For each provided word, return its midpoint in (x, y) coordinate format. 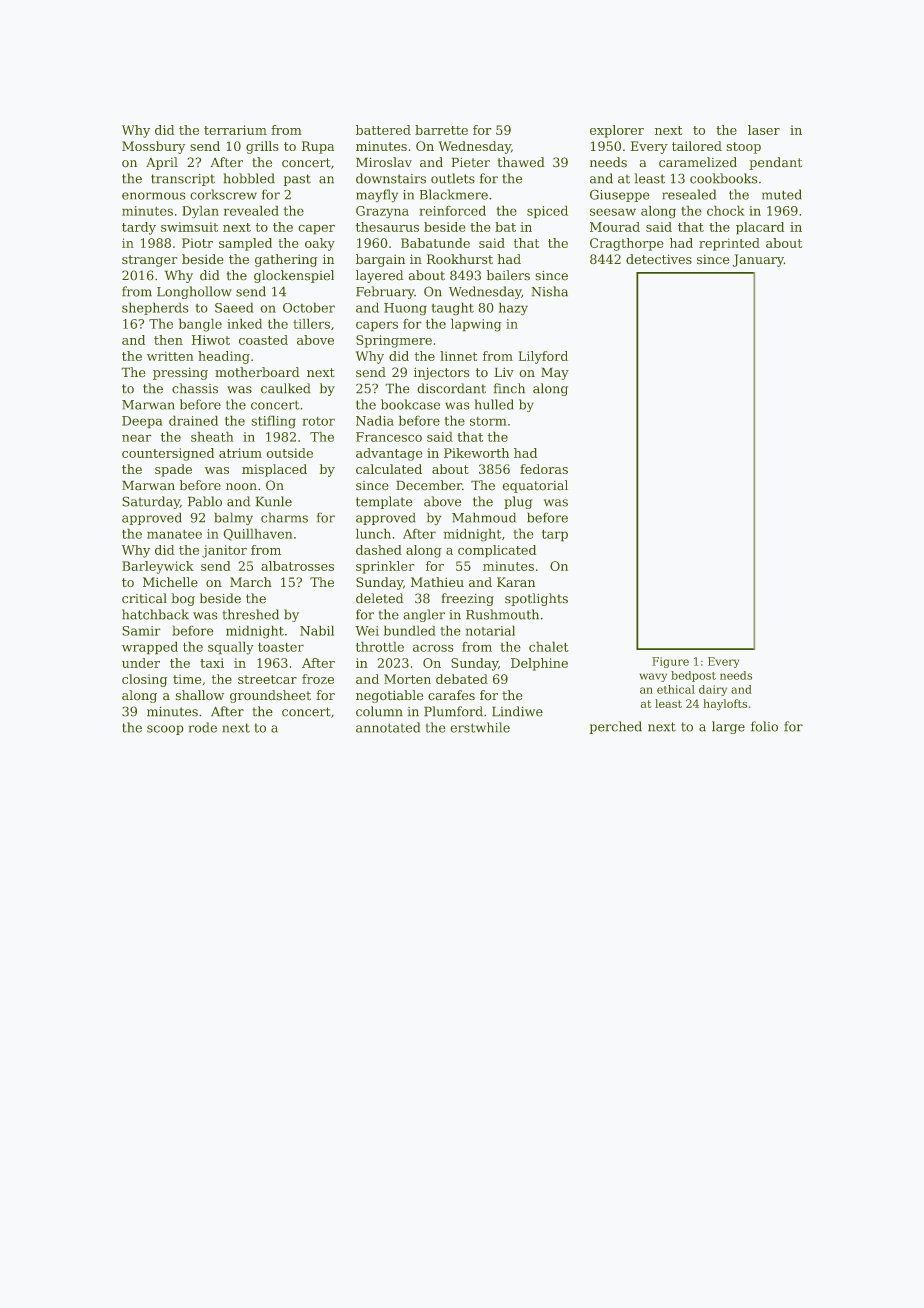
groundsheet (270, 696)
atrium (240, 453)
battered (383, 130)
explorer (617, 131)
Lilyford (543, 357)
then (168, 340)
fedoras (544, 469)
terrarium (235, 130)
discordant (451, 388)
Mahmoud (484, 517)
